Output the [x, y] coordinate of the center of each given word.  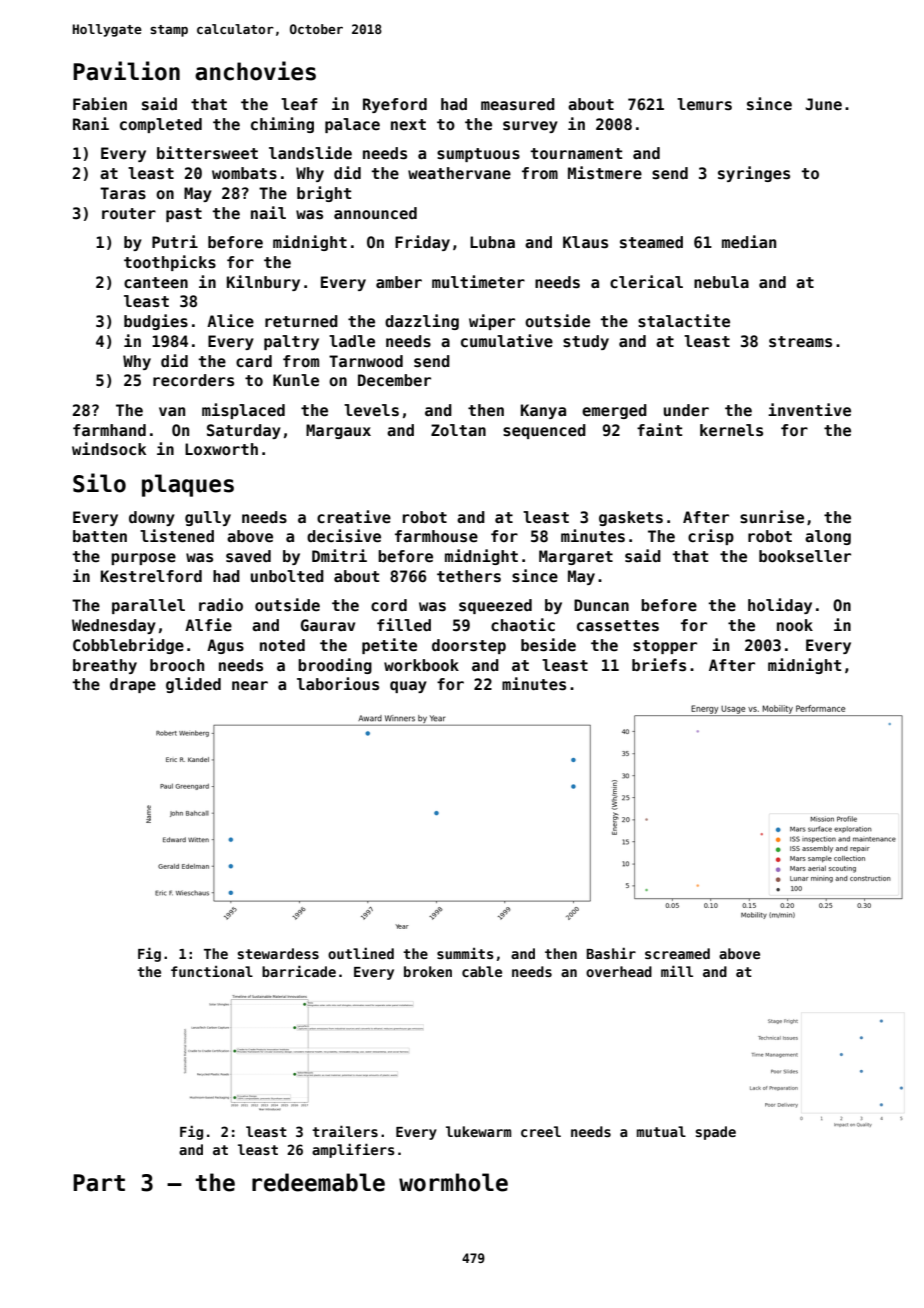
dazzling [422, 322]
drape [133, 685]
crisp [711, 537]
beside [548, 645]
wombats [244, 173]
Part [99, 1183]
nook [795, 625]
